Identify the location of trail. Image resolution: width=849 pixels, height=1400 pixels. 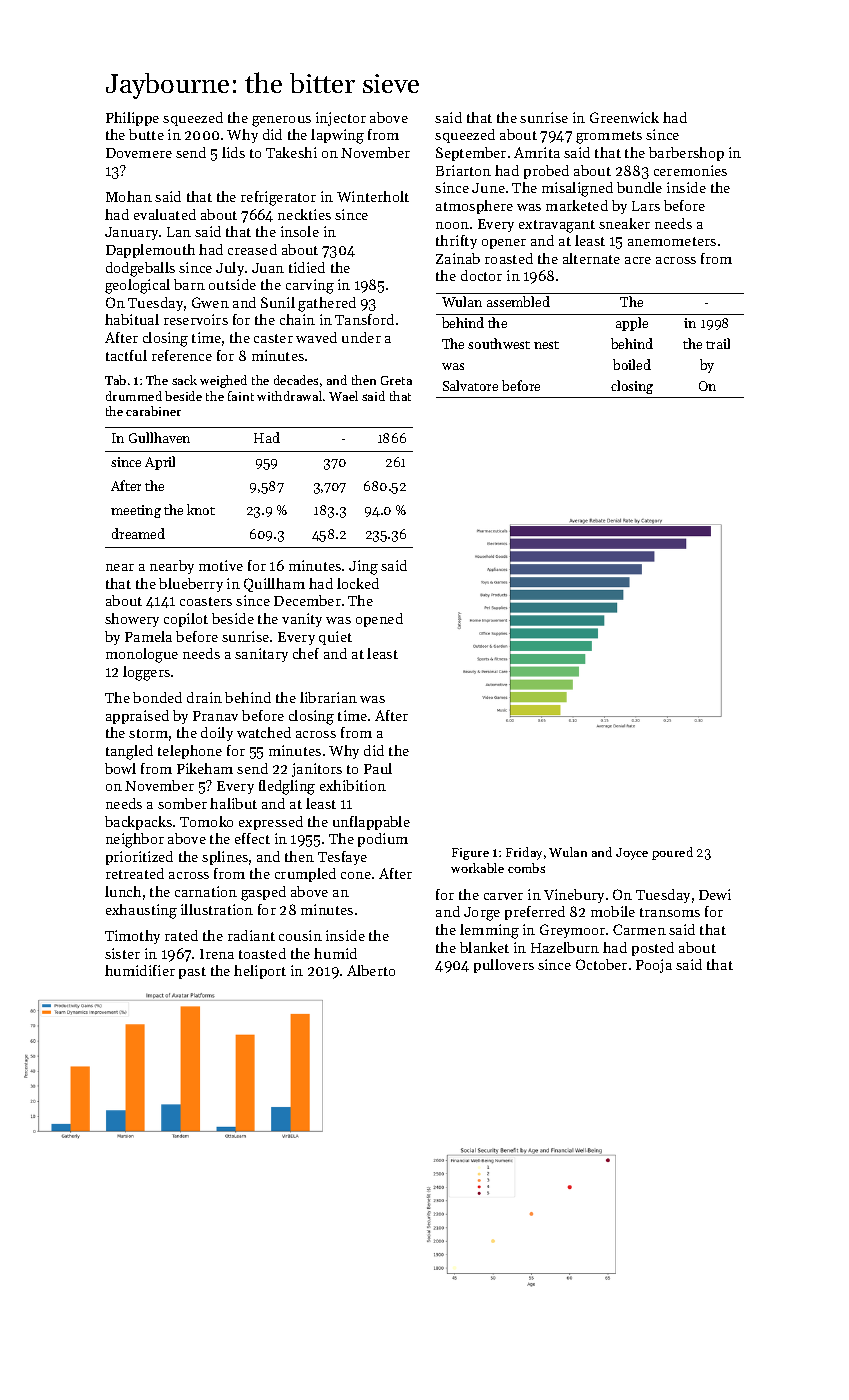
(718, 343).
